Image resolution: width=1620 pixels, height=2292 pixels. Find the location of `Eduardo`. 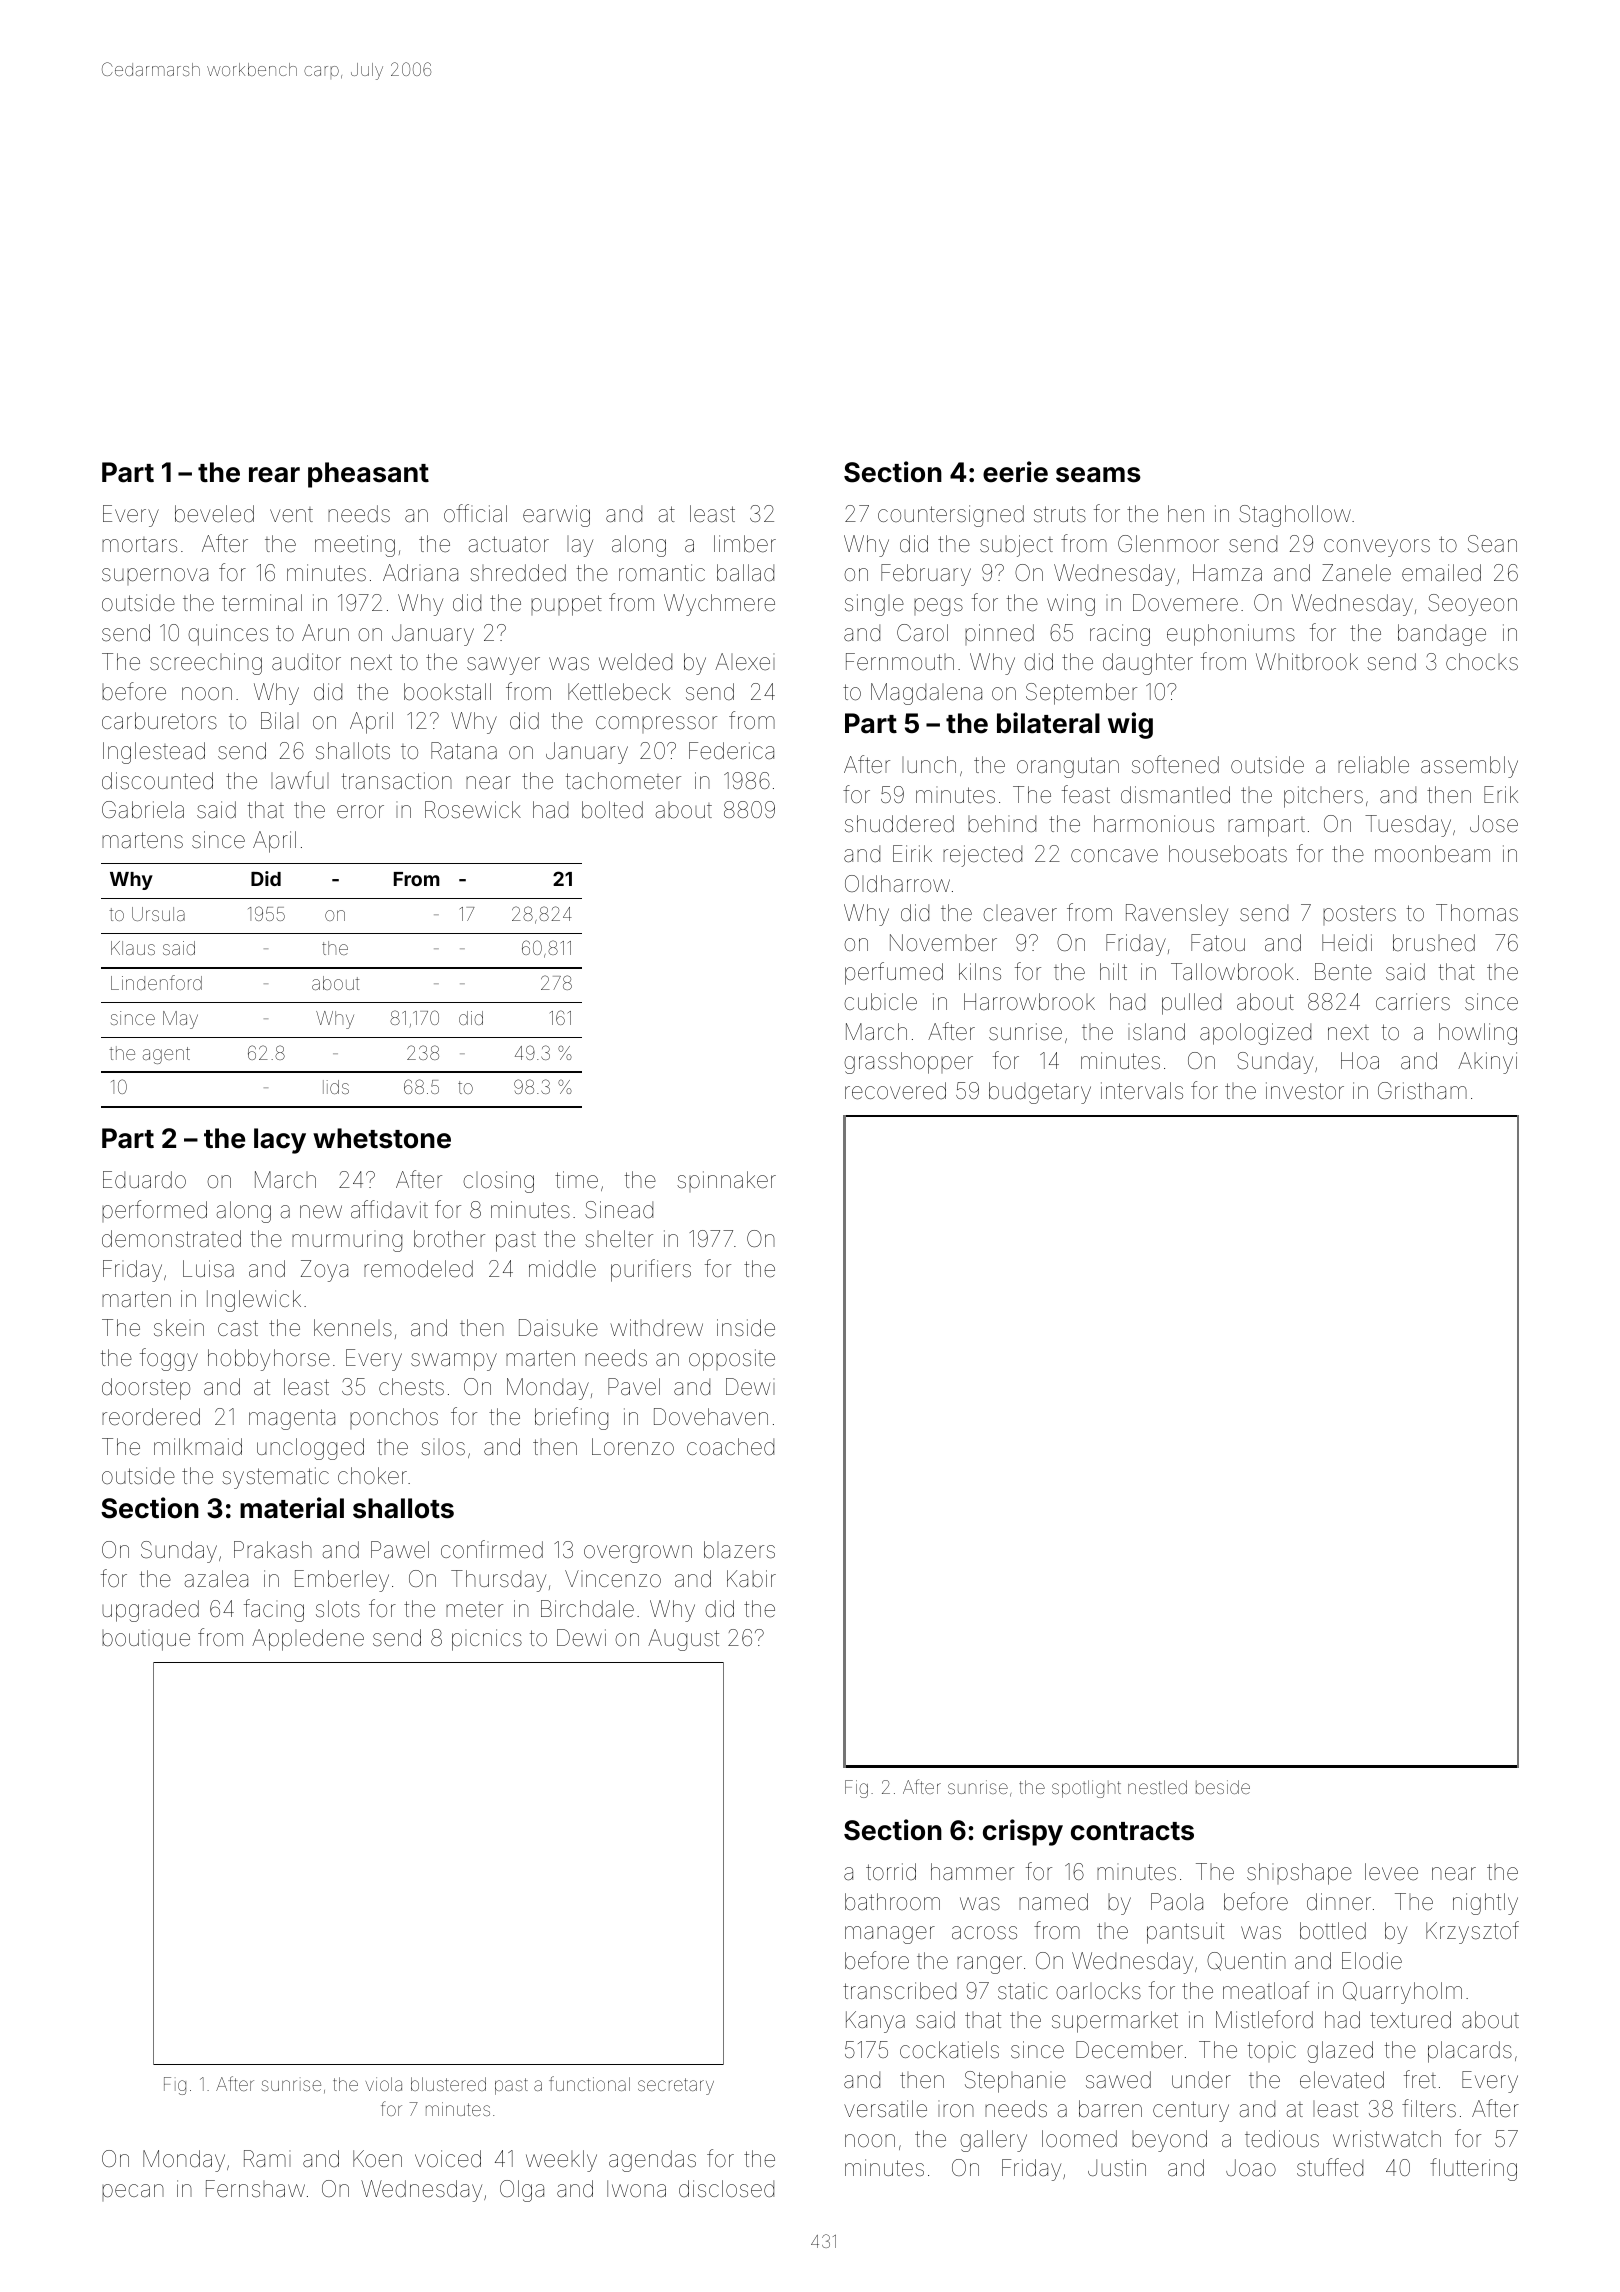

Eduardo is located at coordinates (144, 1180).
